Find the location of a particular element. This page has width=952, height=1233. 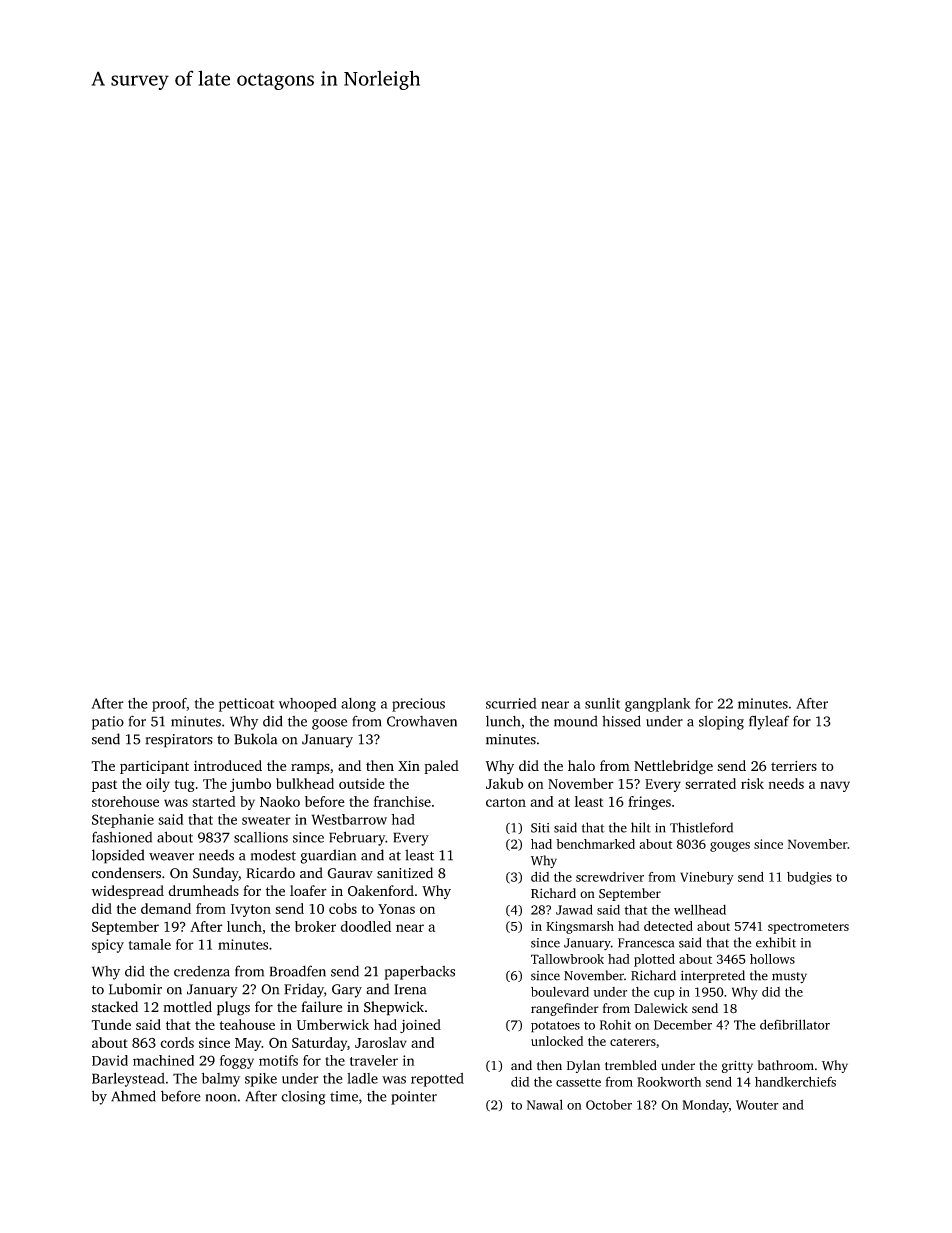

sloping is located at coordinates (721, 723).
